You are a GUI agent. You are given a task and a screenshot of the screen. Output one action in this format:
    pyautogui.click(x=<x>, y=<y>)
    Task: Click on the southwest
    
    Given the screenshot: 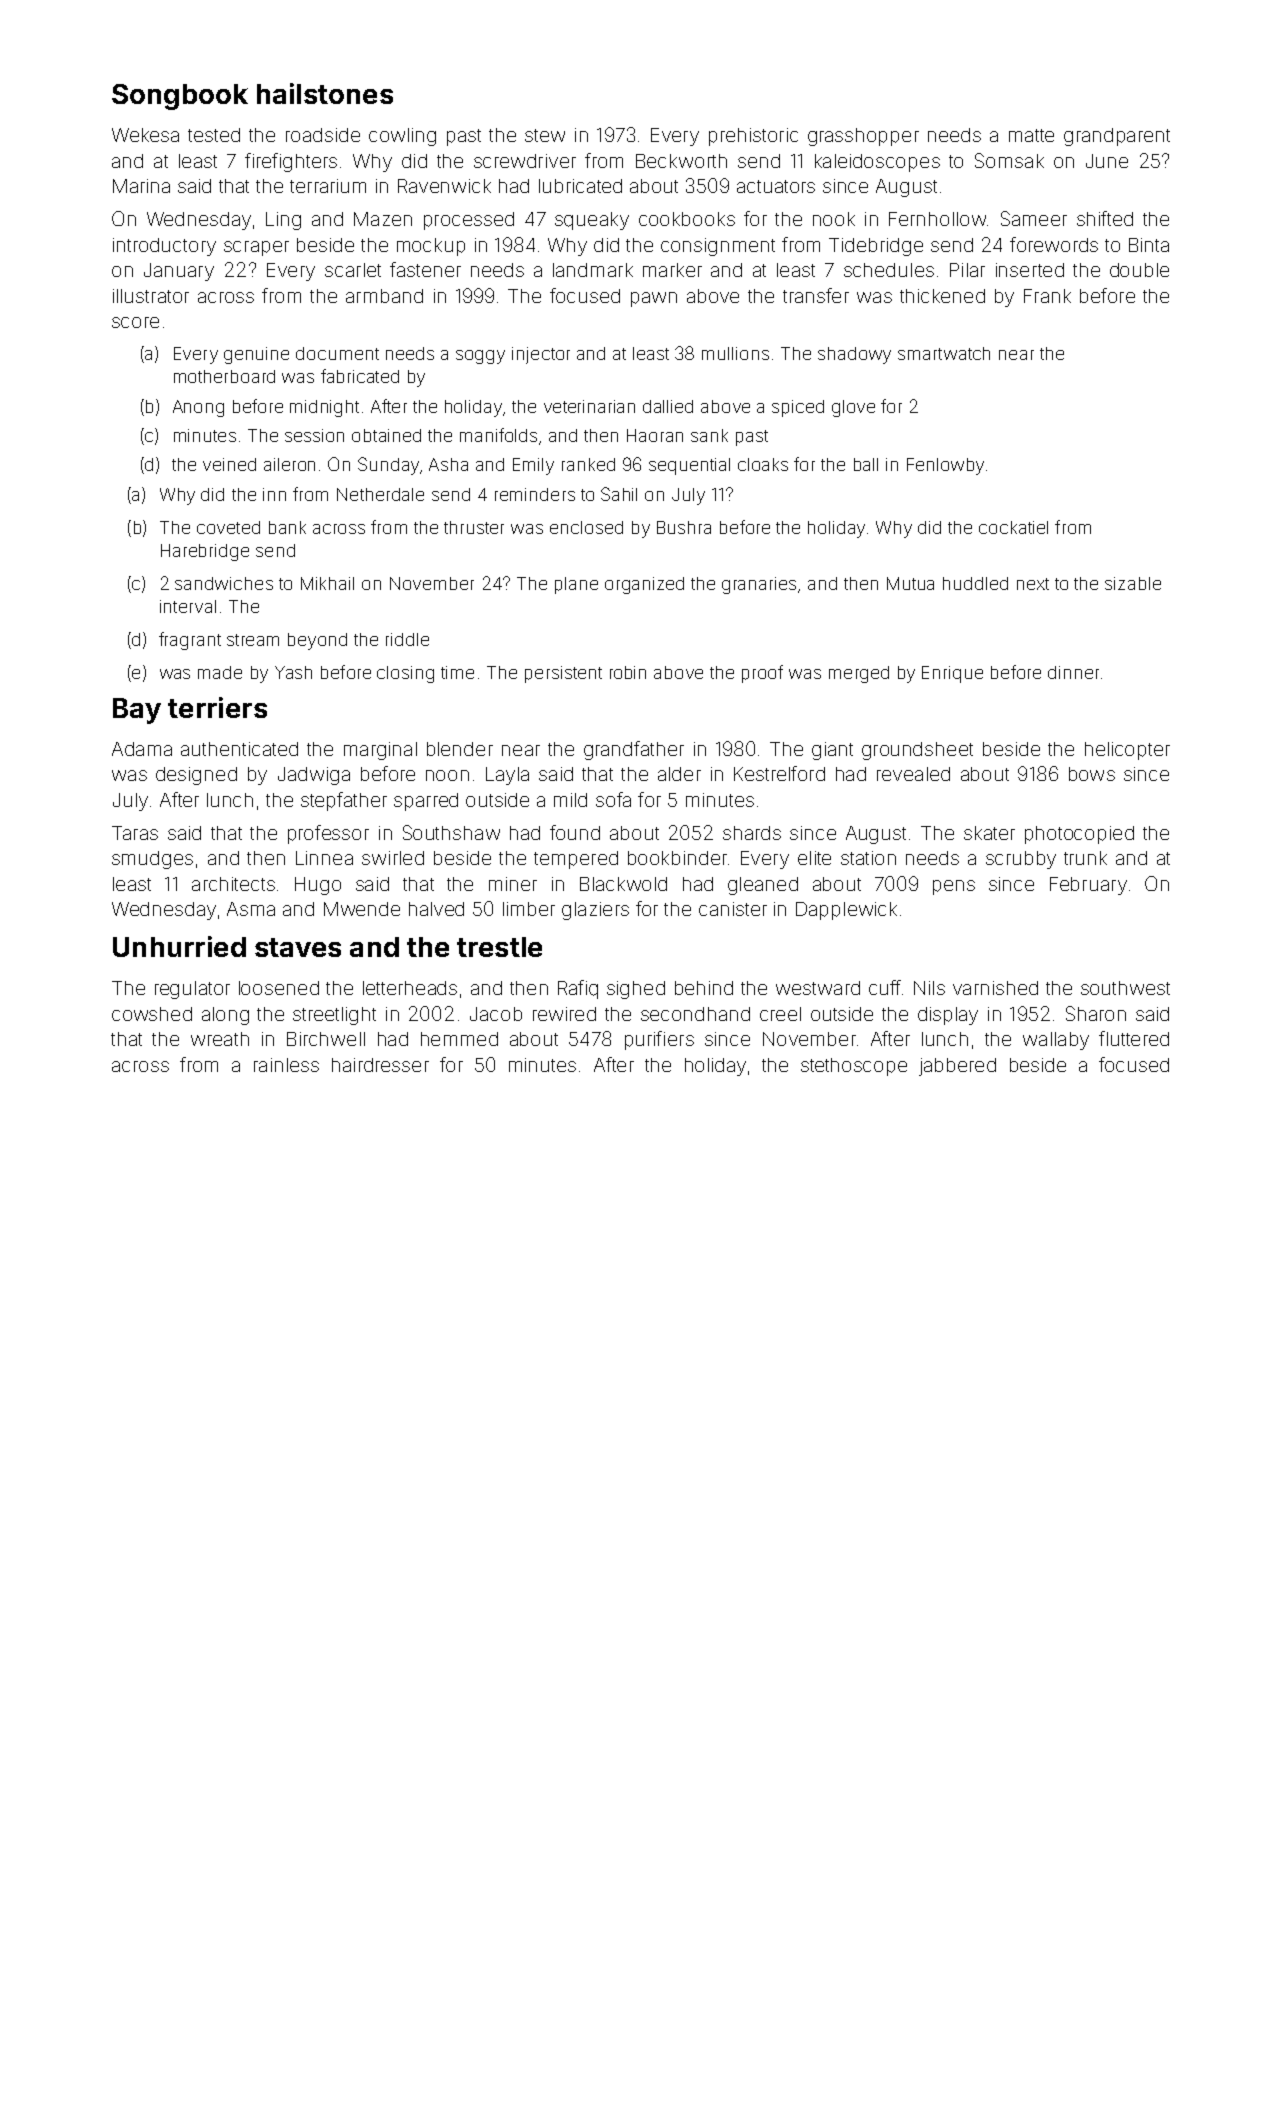 What is the action you would take?
    pyautogui.click(x=1125, y=988)
